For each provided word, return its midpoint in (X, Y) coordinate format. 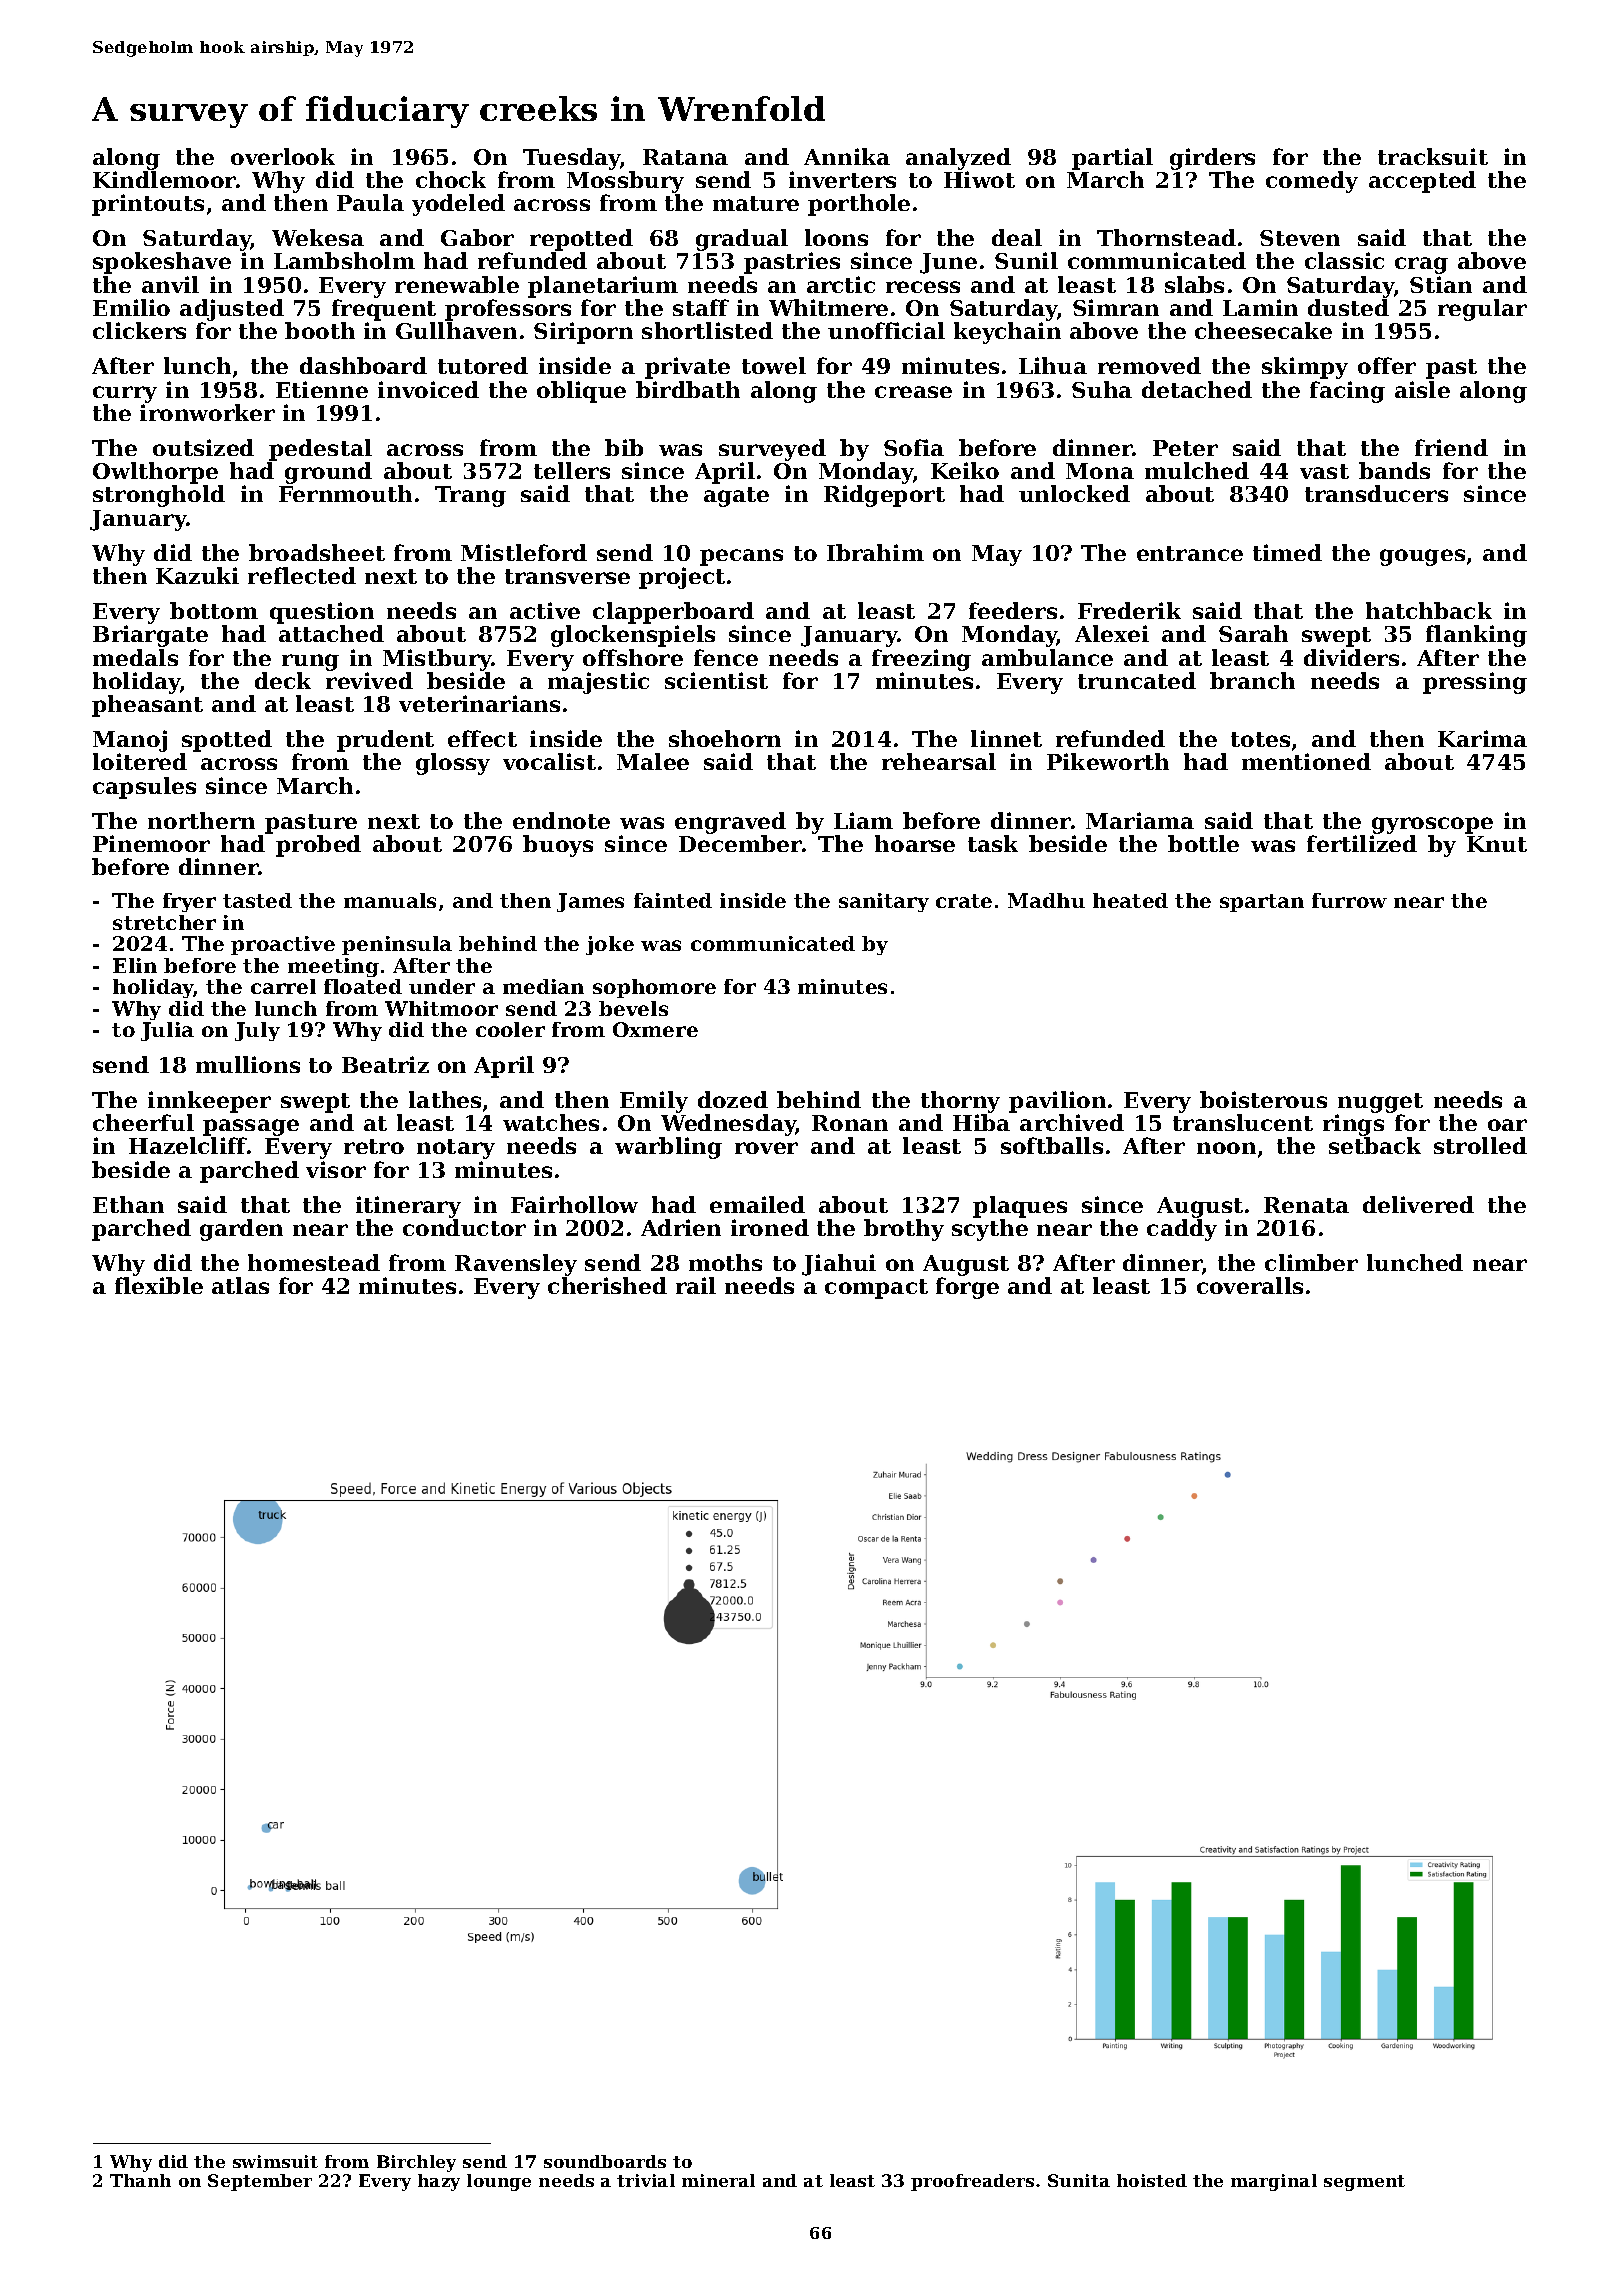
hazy (439, 2182)
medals (135, 657)
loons (836, 237)
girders (1212, 159)
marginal (1274, 2182)
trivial (646, 2180)
